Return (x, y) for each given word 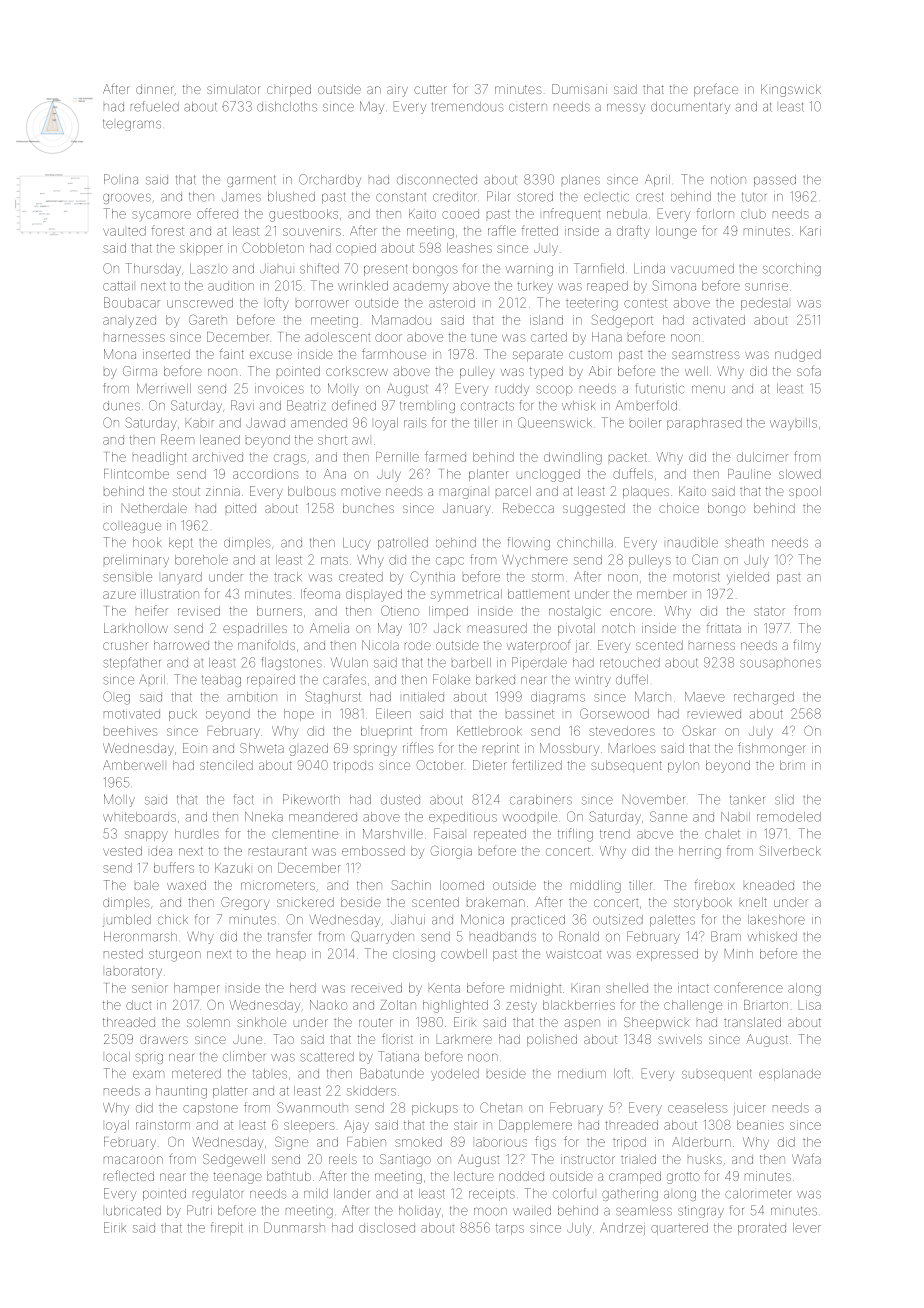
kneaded (769, 885)
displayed (374, 595)
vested (122, 851)
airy (397, 90)
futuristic (660, 388)
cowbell (464, 954)
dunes (121, 406)
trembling (427, 407)
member (662, 595)
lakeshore (776, 920)
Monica (482, 919)
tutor (754, 197)
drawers (164, 1040)
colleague (132, 527)
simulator (233, 89)
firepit (227, 1228)
